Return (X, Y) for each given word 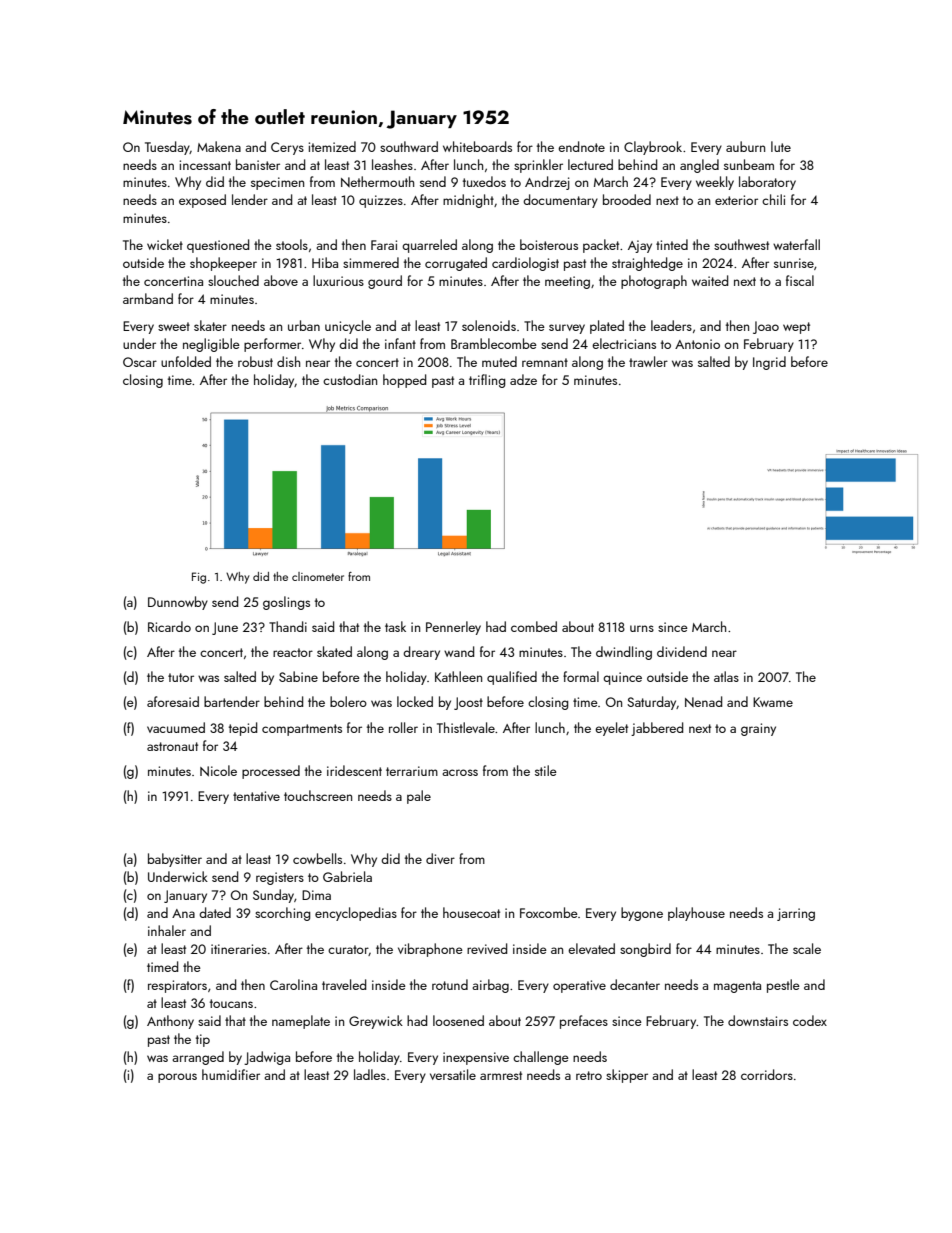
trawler (648, 361)
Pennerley (453, 628)
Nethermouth (377, 181)
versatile (453, 1074)
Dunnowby (178, 603)
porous (177, 1078)
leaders (671, 325)
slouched (233, 280)
